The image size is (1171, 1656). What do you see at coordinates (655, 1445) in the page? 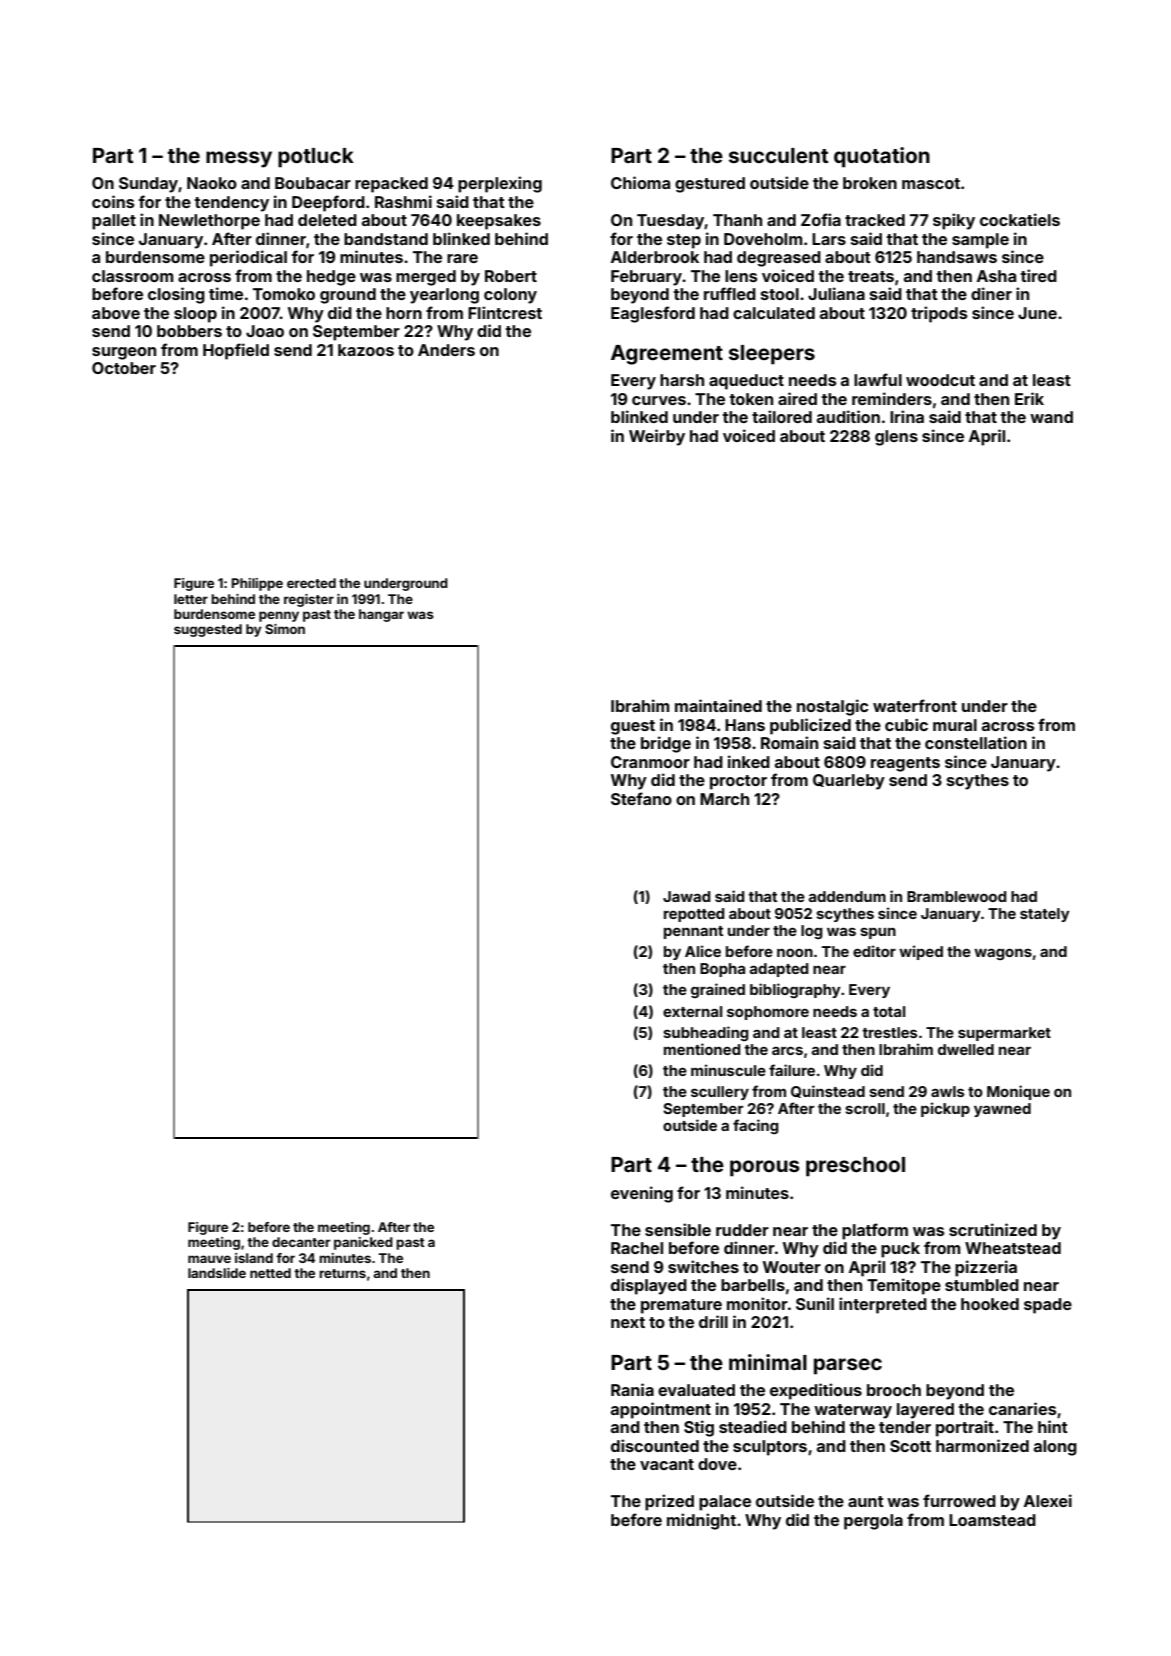
I see `discounted` at bounding box center [655, 1445].
